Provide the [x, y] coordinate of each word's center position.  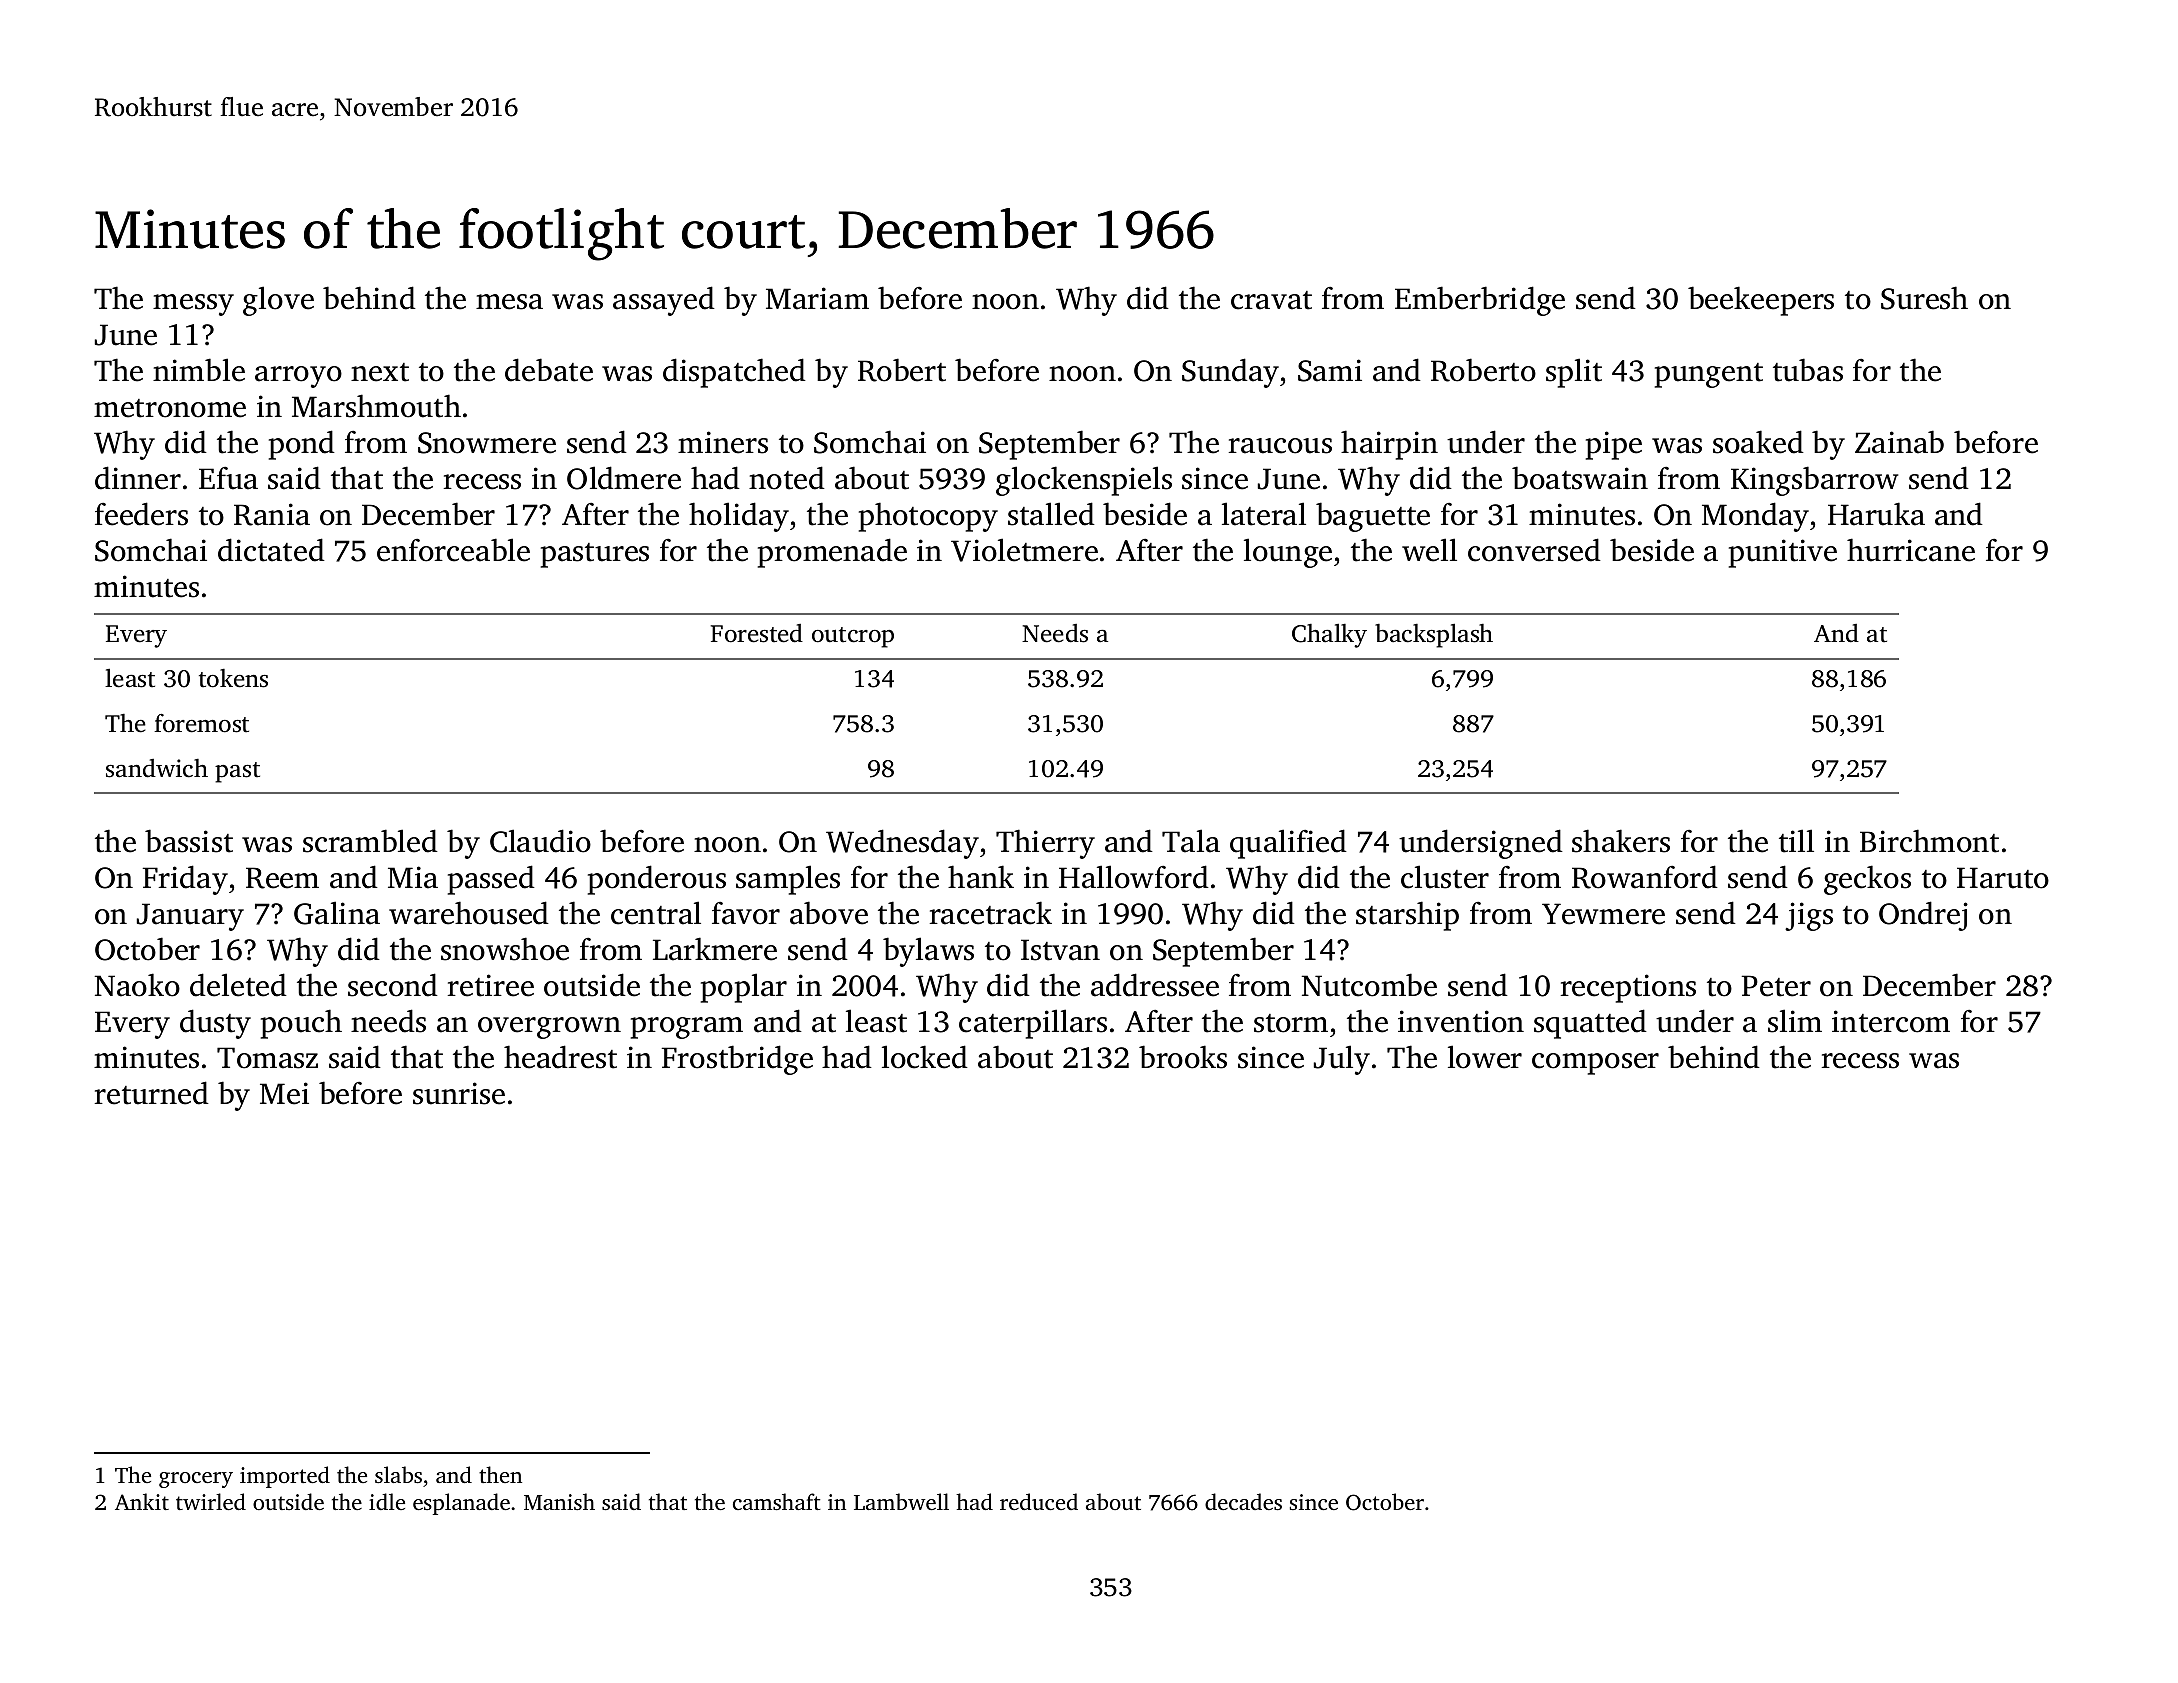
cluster [1445, 877]
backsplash [1434, 636]
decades [1243, 1501]
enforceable [453, 550]
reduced [1039, 1501]
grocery [196, 1480]
